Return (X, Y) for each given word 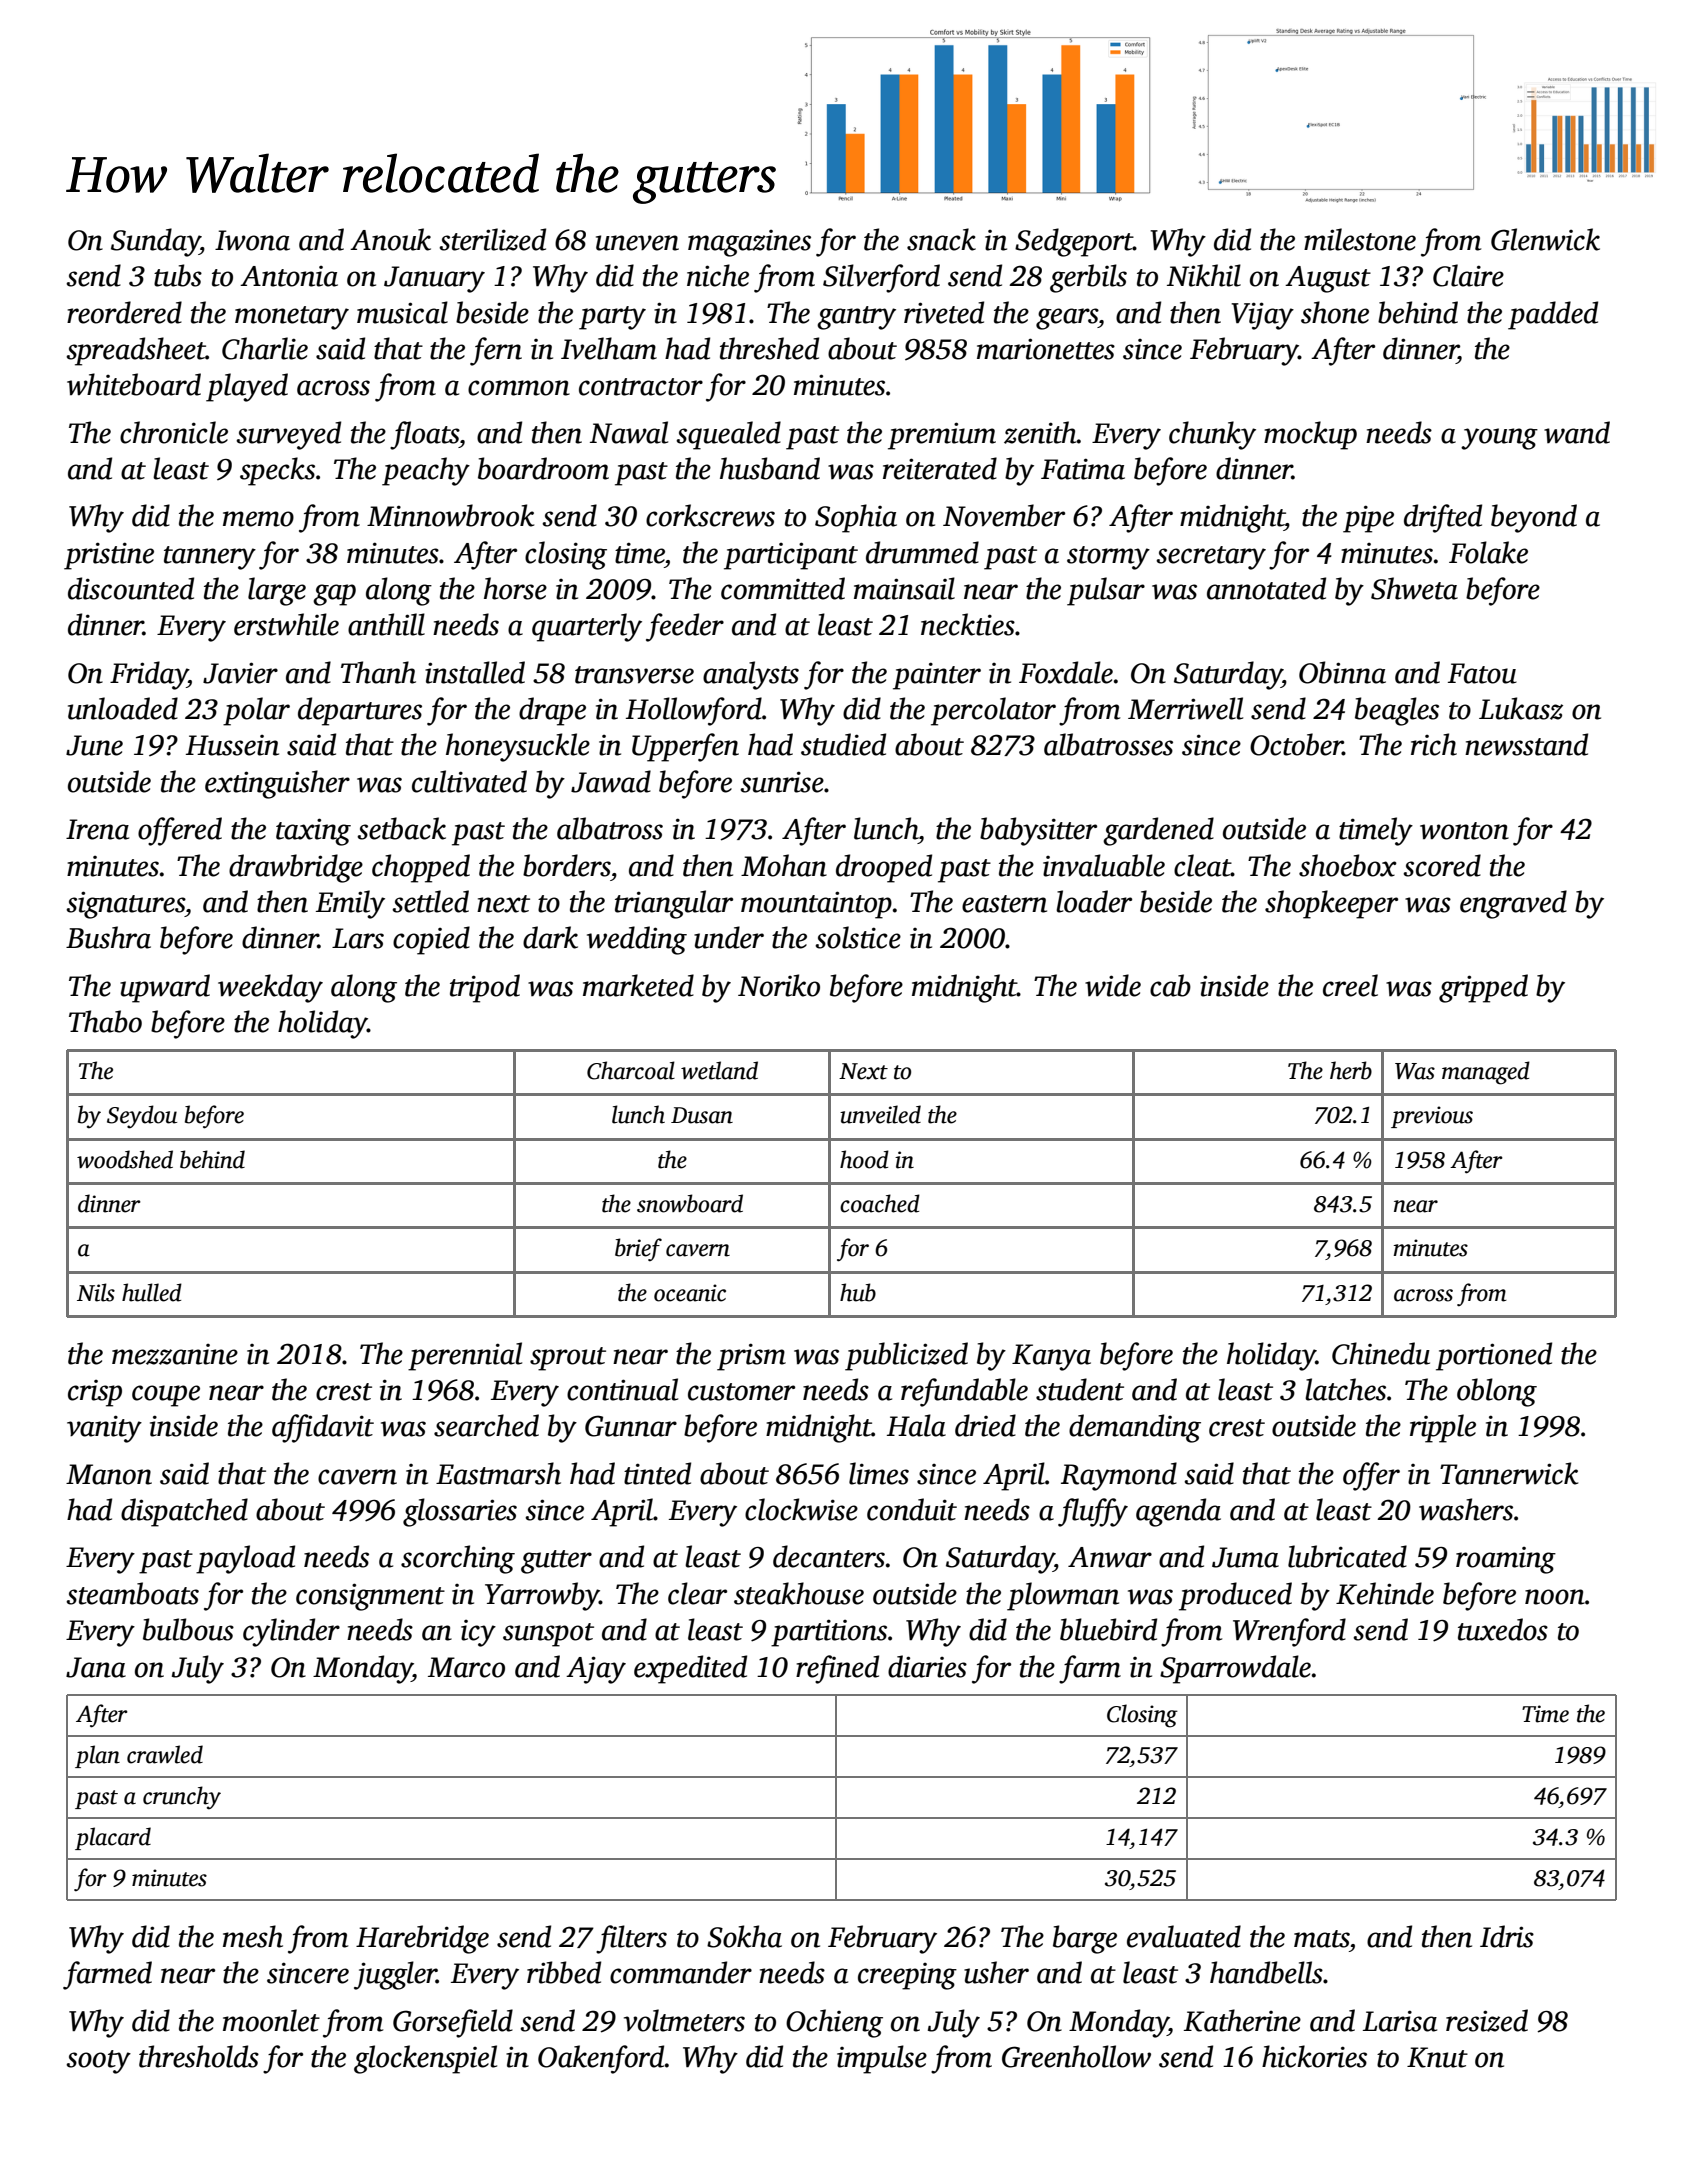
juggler (395, 1975)
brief (638, 1250)
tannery (210, 558)
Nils (96, 1292)
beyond (1534, 518)
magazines (749, 243)
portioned (1494, 1356)
